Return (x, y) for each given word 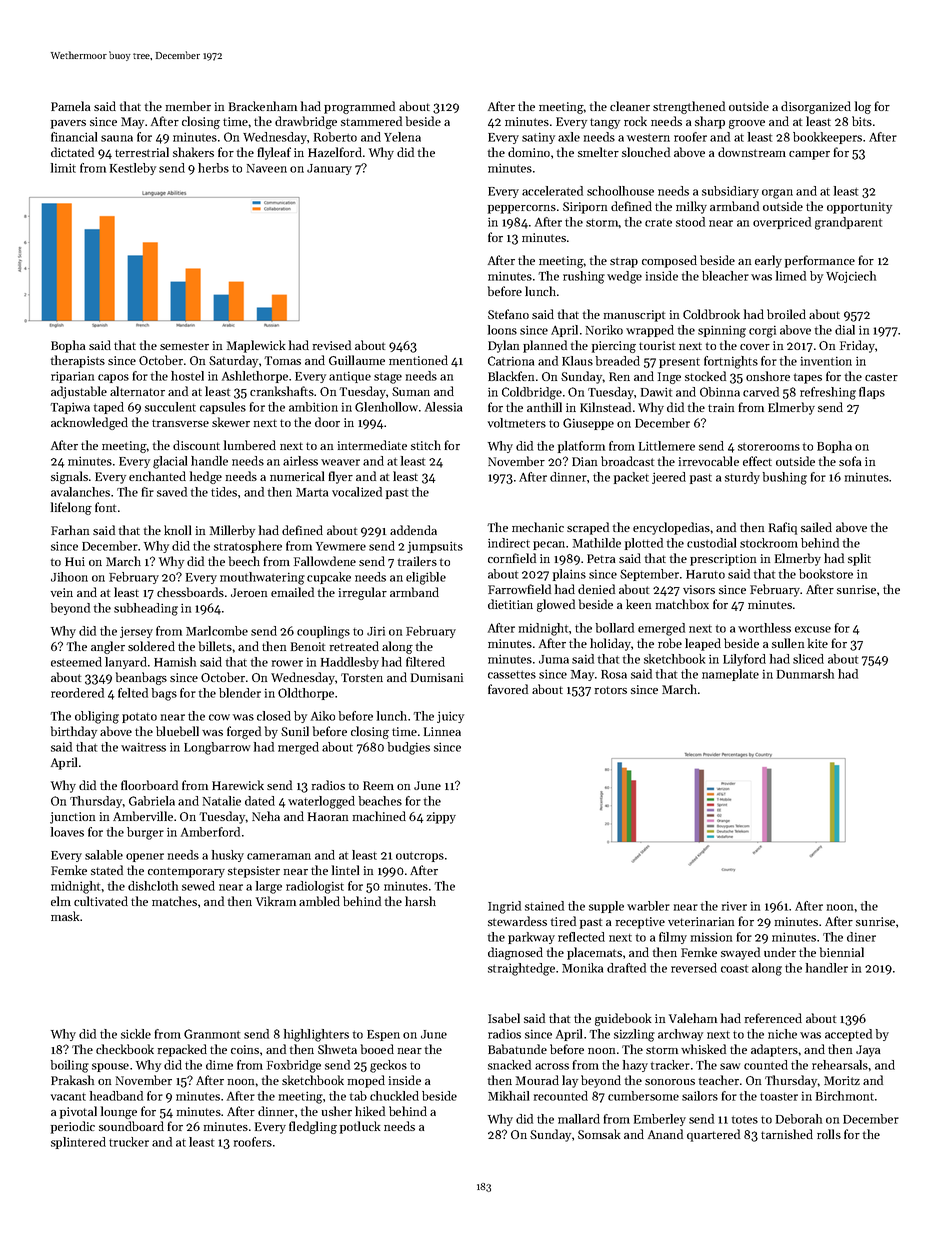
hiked (370, 1111)
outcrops (420, 857)
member (188, 106)
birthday (74, 732)
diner (861, 937)
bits (862, 121)
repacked (182, 1050)
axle (569, 137)
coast (734, 969)
